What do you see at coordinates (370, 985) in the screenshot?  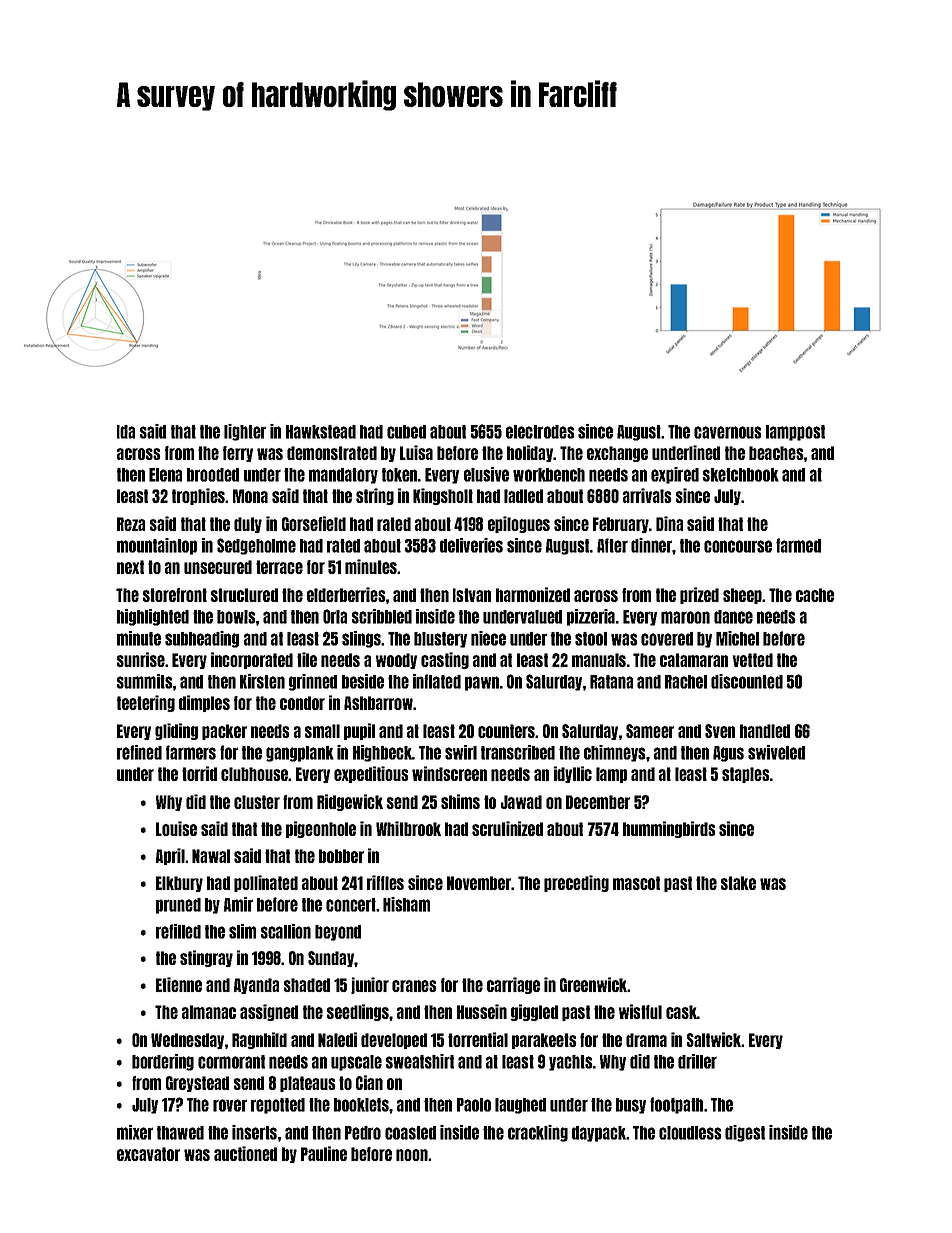 I see `junior` at bounding box center [370, 985].
